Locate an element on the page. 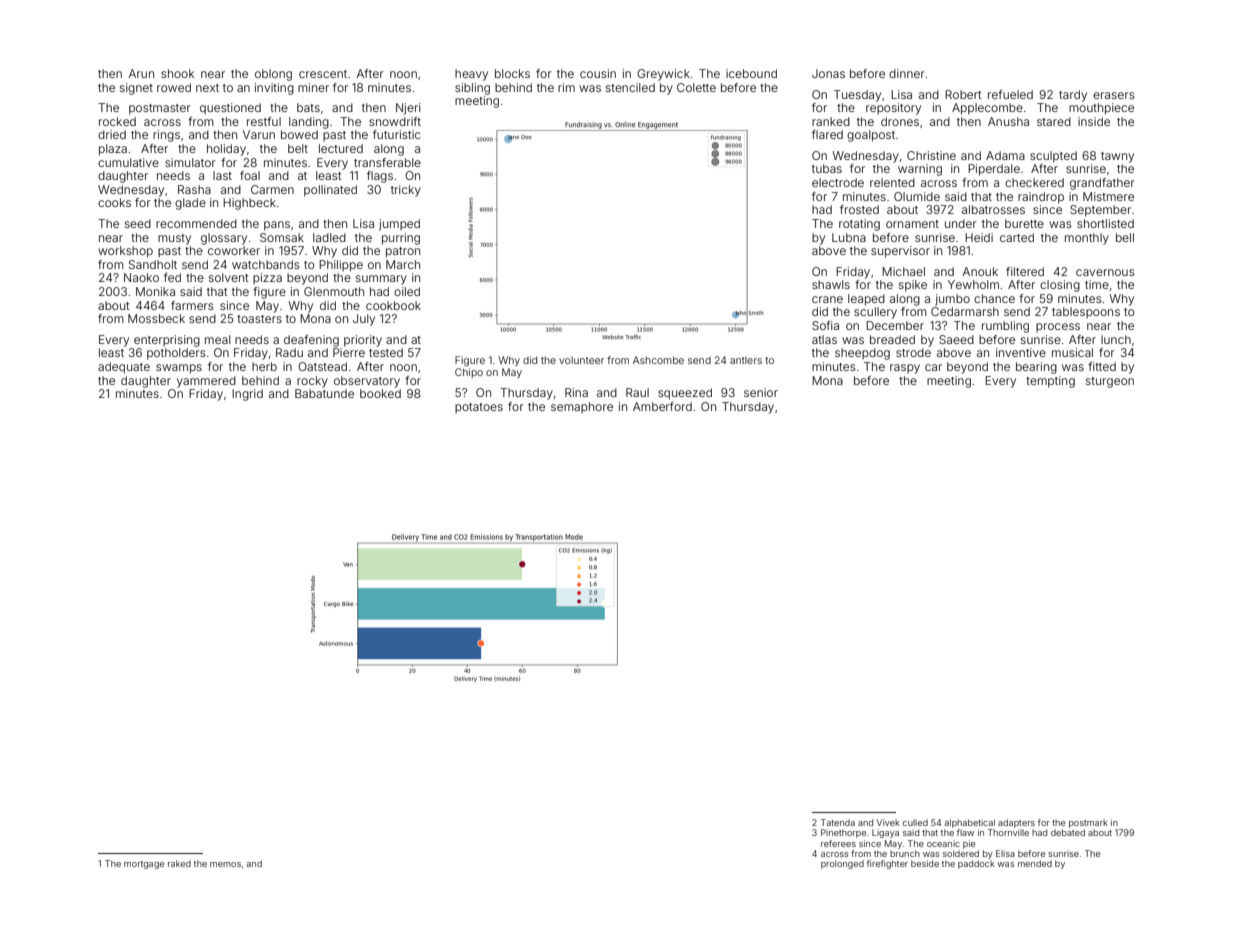 Image resolution: width=1233 pixels, height=952 pixels. Tatenda is located at coordinates (838, 822).
